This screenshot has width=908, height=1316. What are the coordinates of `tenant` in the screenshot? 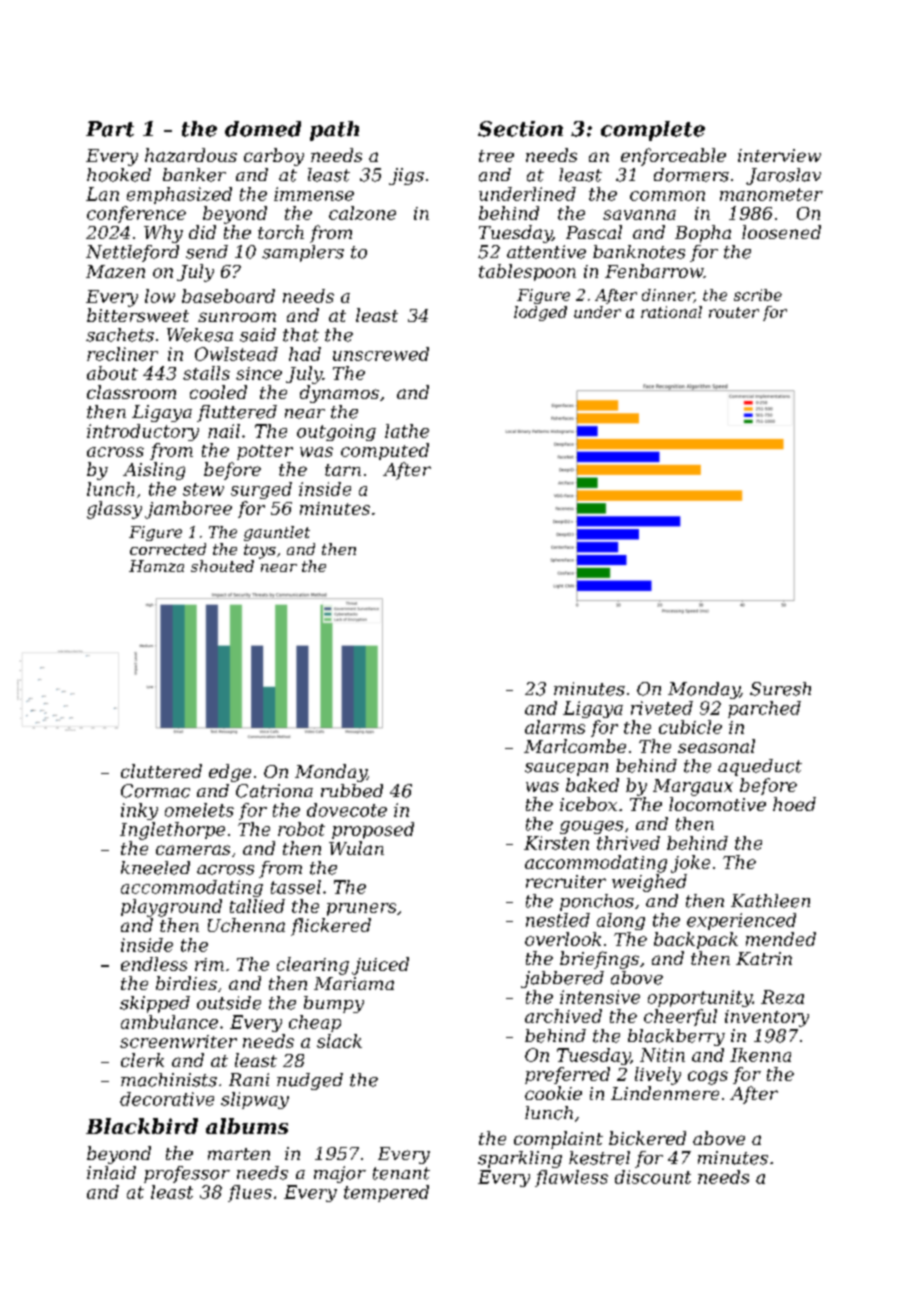 It's located at (401, 1173).
